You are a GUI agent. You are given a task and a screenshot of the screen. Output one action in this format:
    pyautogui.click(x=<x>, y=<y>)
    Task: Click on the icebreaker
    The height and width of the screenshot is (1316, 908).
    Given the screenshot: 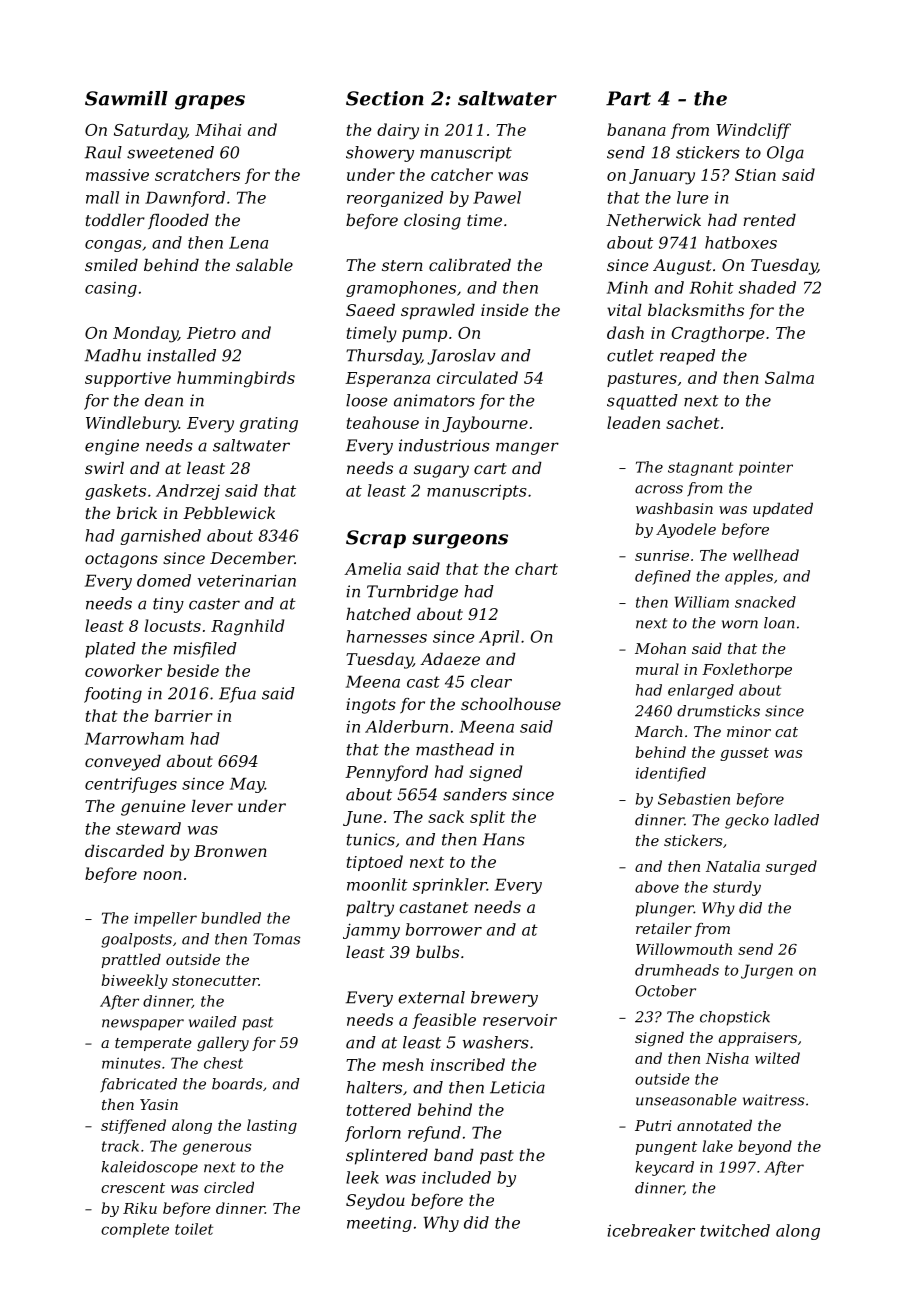 What is the action you would take?
    pyautogui.click(x=651, y=1230)
